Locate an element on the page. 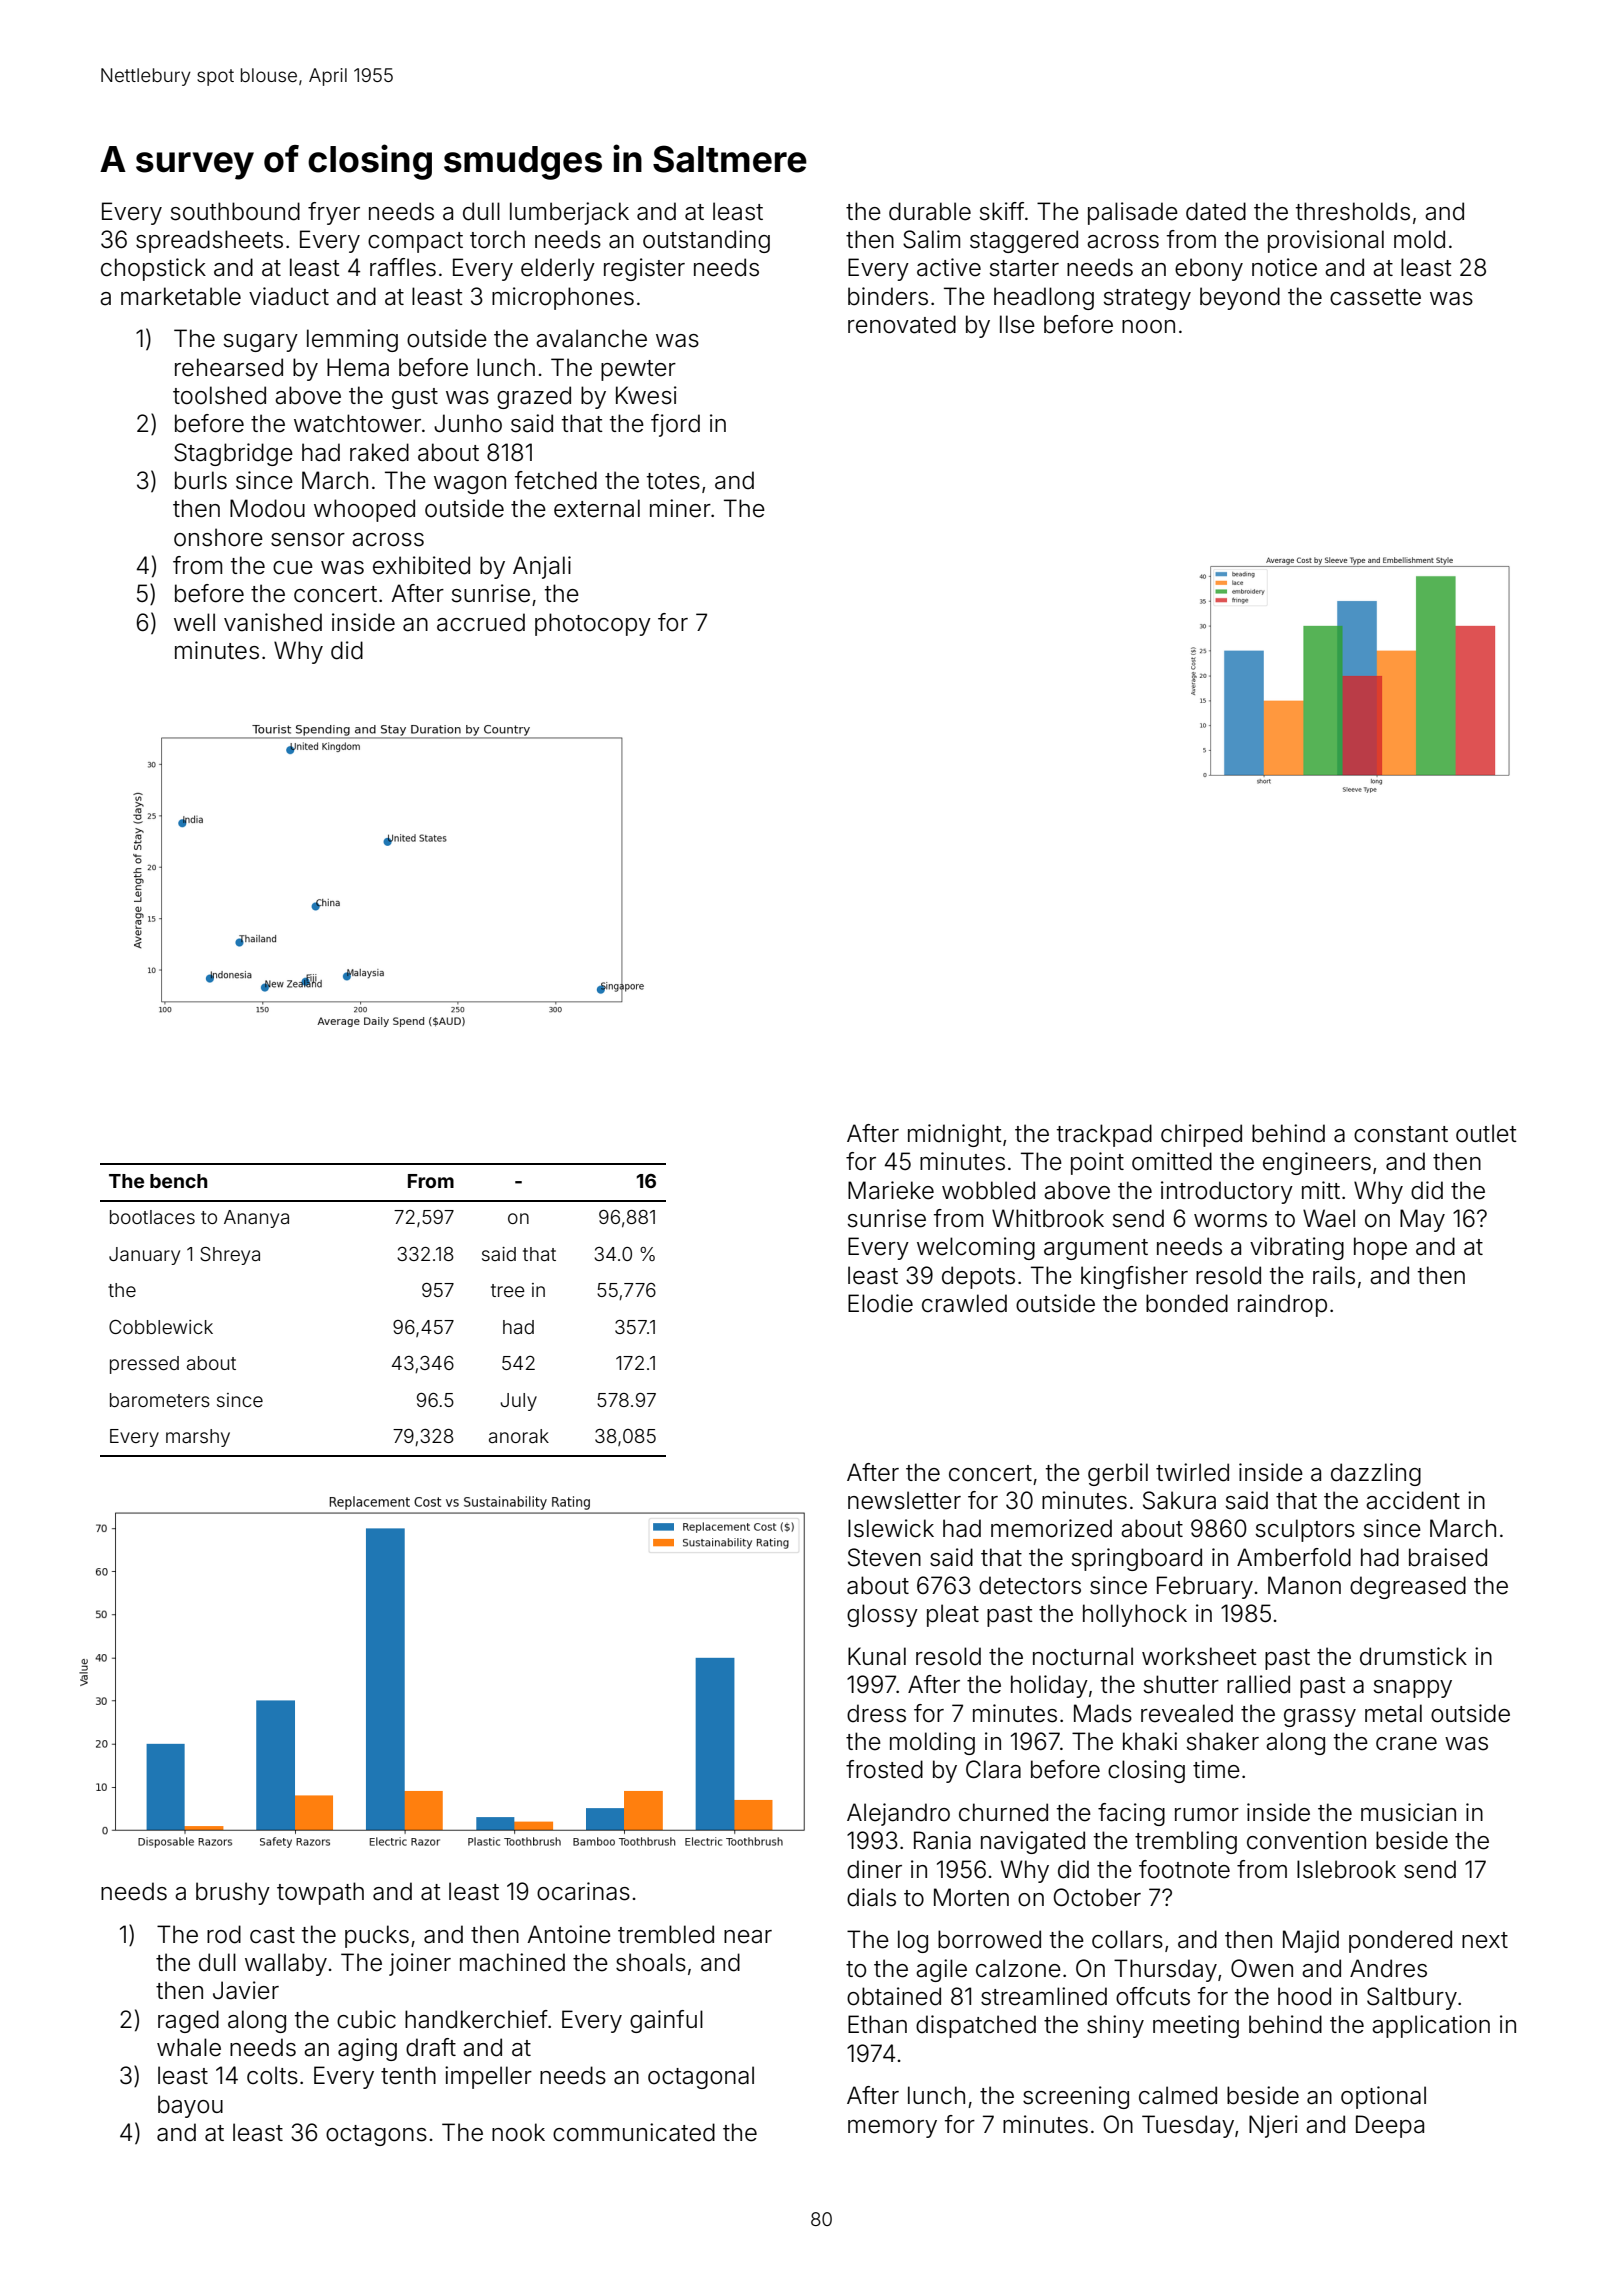  hollyhock is located at coordinates (1135, 1615).
